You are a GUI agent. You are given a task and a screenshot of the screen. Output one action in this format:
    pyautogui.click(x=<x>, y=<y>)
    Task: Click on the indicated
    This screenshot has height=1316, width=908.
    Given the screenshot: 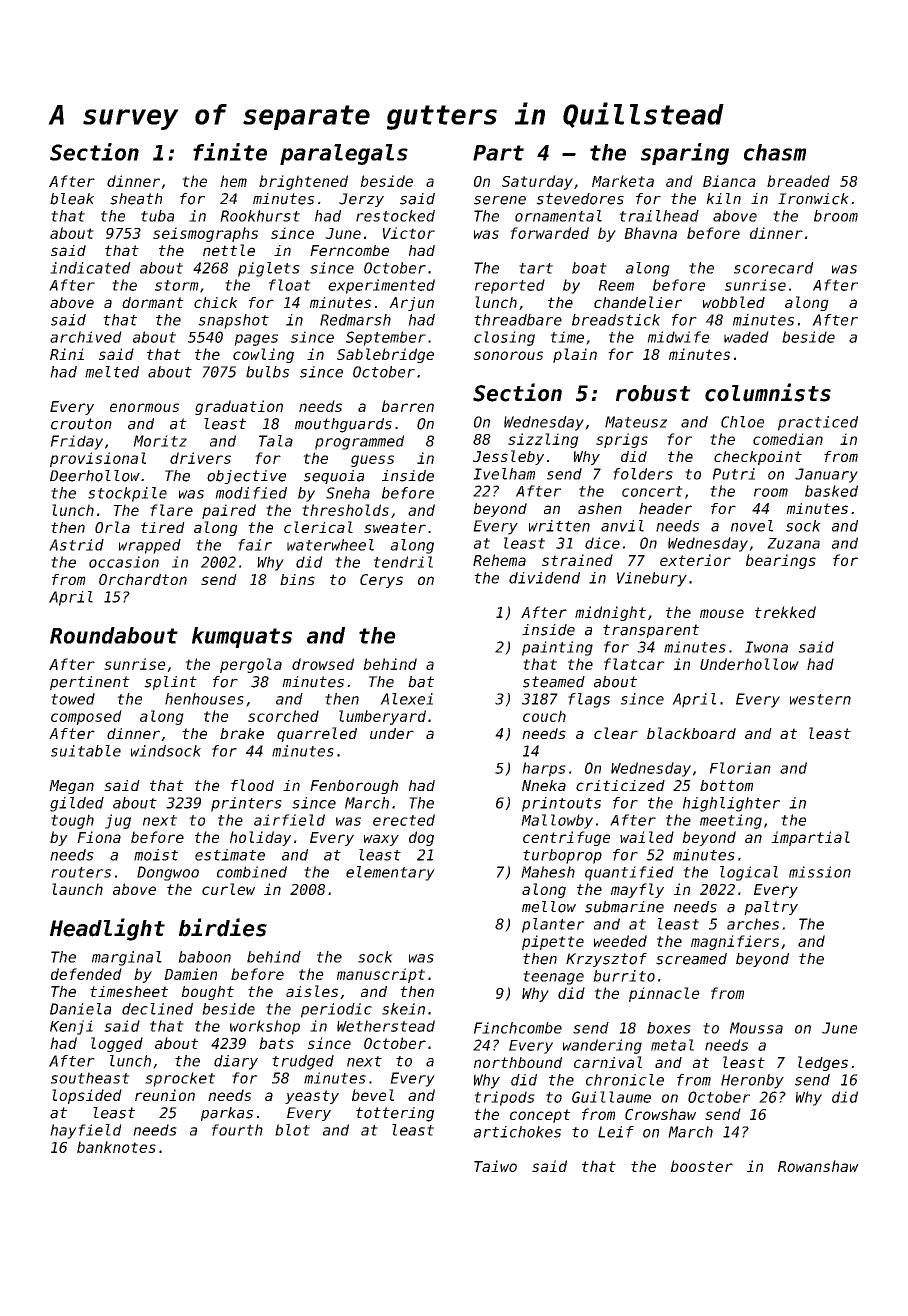 What is the action you would take?
    pyautogui.click(x=90, y=268)
